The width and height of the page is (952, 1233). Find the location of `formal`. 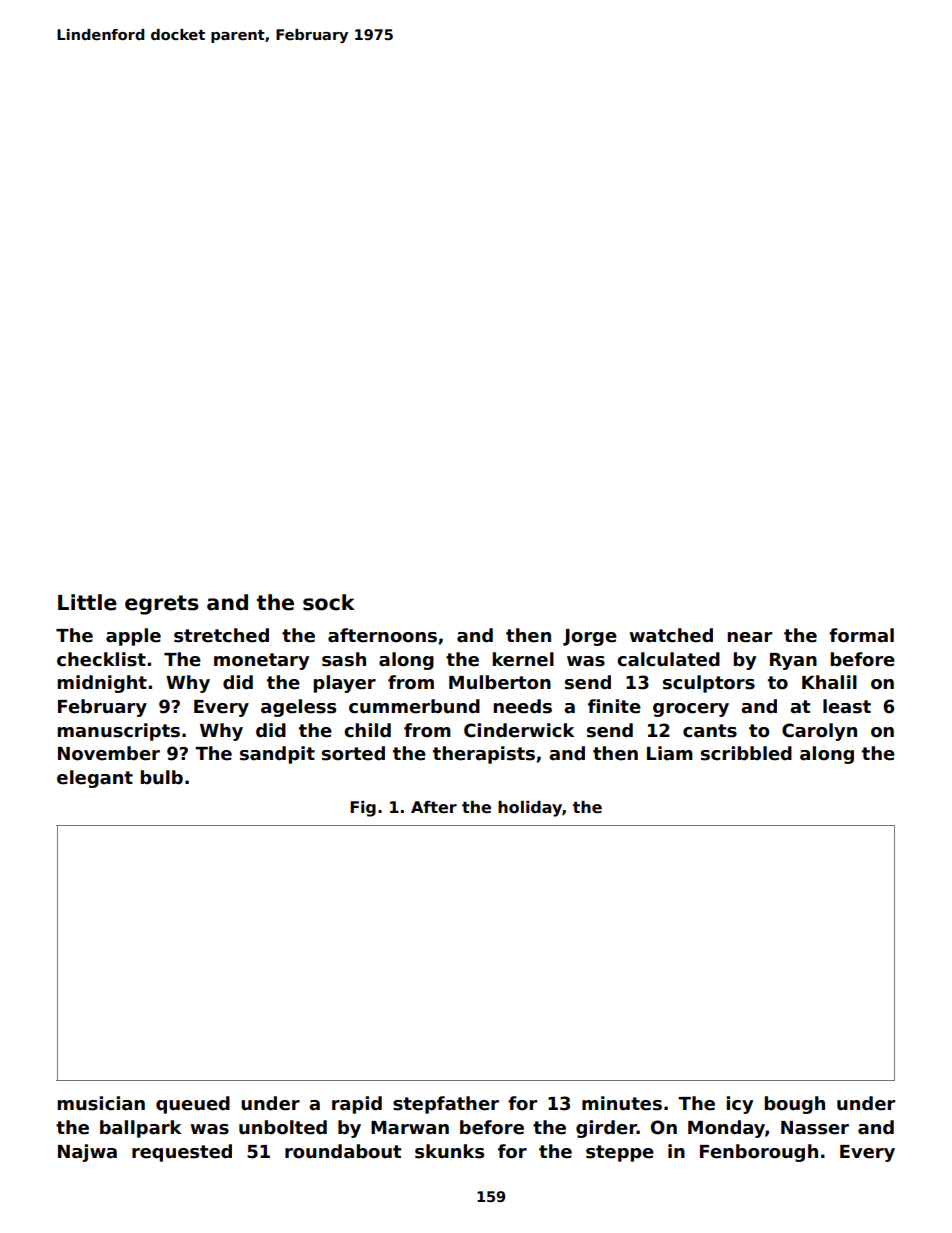

formal is located at coordinates (861, 635).
